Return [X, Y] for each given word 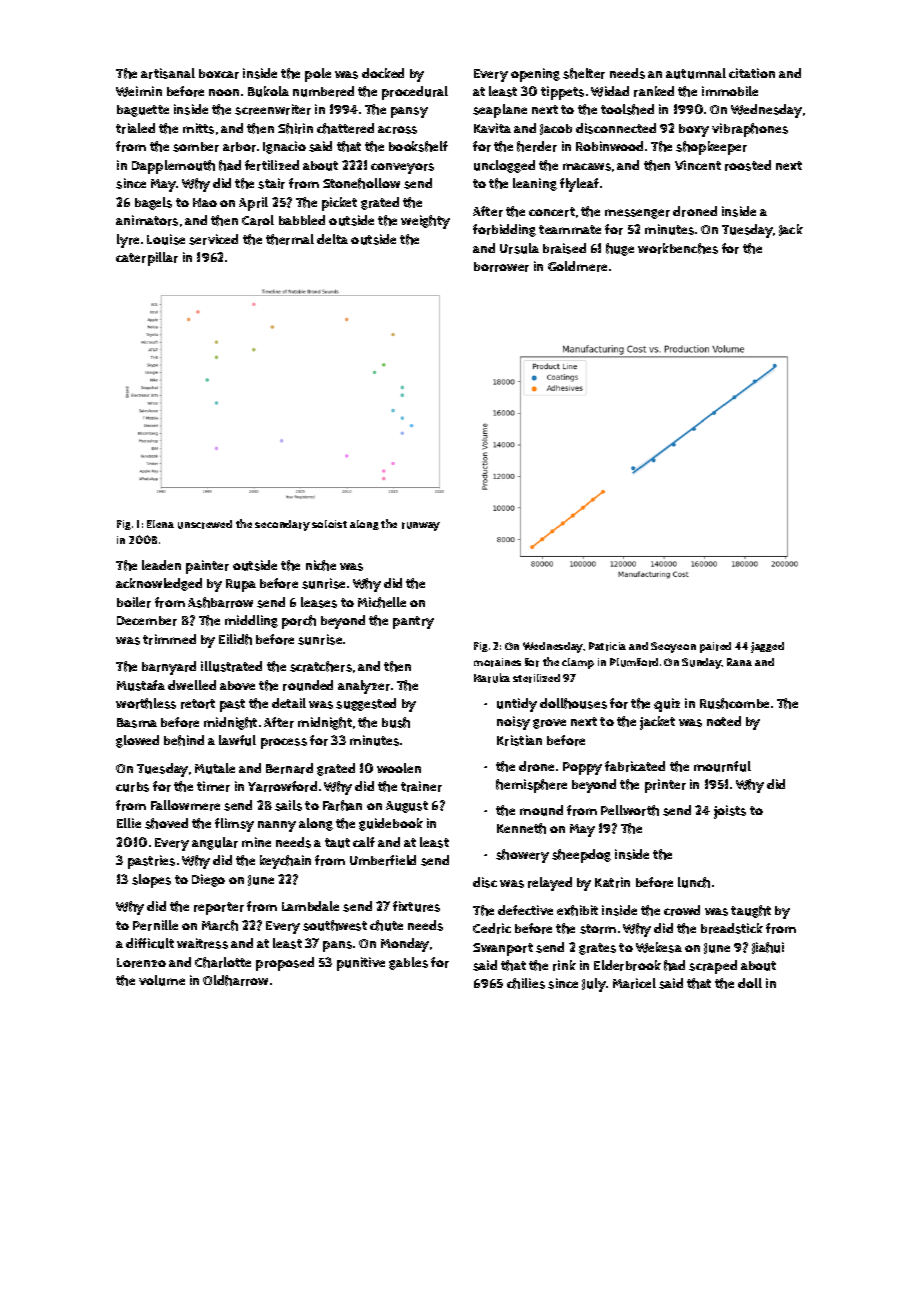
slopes [151, 881]
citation [752, 73]
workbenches [678, 248]
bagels [153, 203]
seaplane [500, 111]
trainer [421, 786]
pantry [413, 622]
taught [751, 911]
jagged [767, 647]
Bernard [289, 768]
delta [332, 239]
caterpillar [147, 259]
